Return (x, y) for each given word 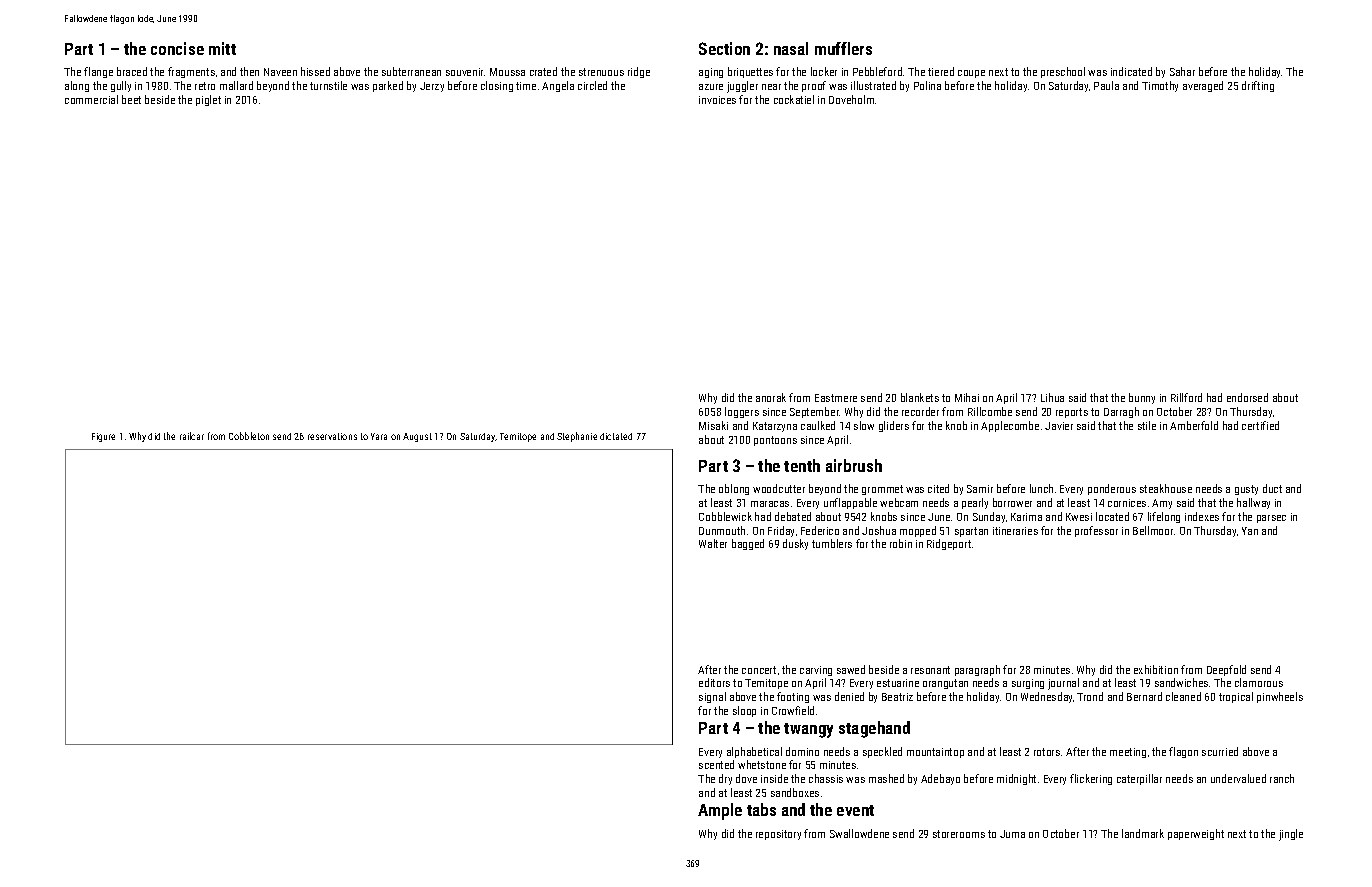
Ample (720, 811)
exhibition (1156, 669)
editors (714, 682)
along (77, 86)
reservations (332, 436)
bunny (1142, 398)
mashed (886, 778)
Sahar (1182, 71)
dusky (795, 544)
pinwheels (1280, 697)
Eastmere (836, 398)
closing (497, 86)
